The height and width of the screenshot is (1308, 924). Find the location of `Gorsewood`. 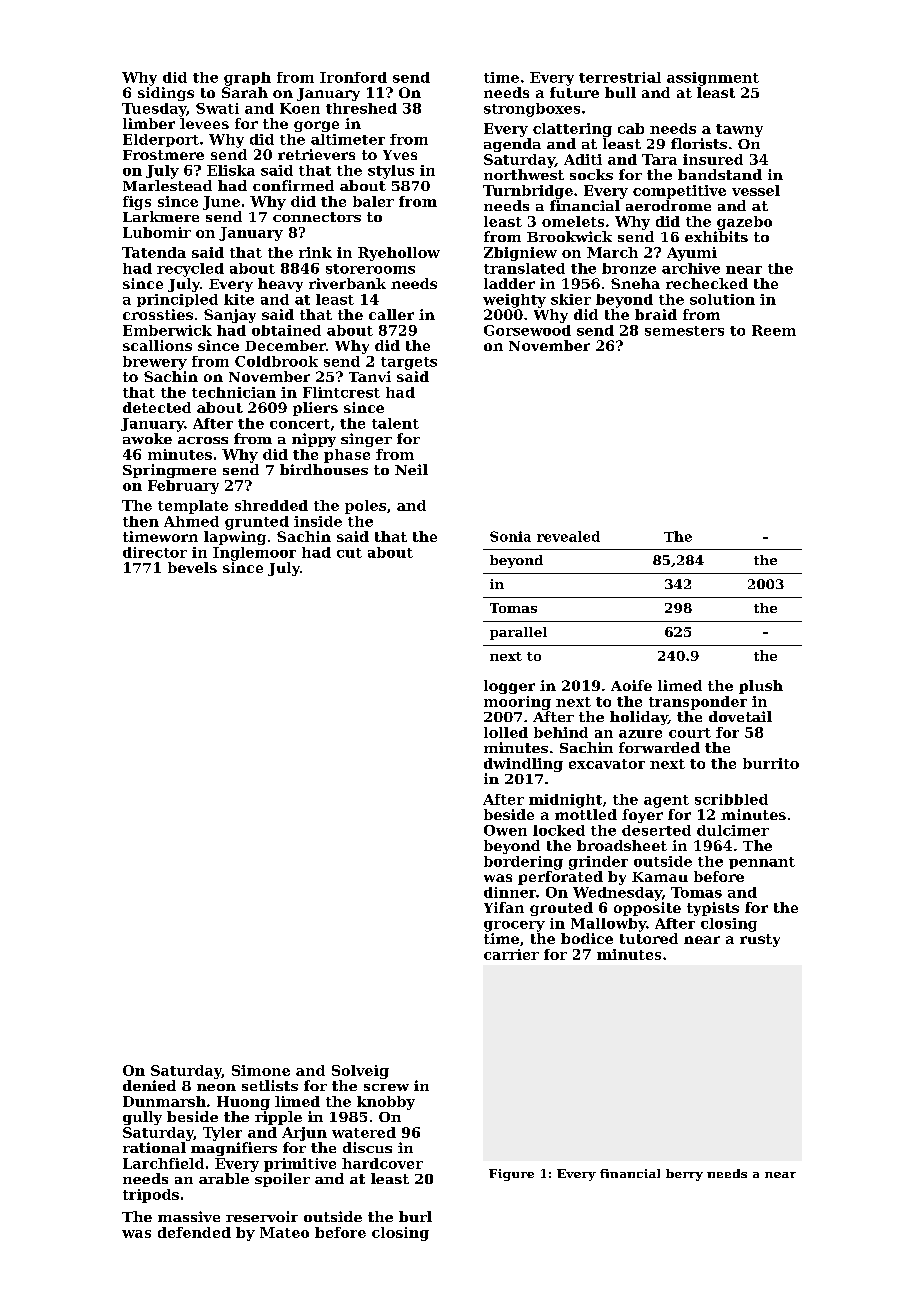

Gorsewood is located at coordinates (527, 330).
